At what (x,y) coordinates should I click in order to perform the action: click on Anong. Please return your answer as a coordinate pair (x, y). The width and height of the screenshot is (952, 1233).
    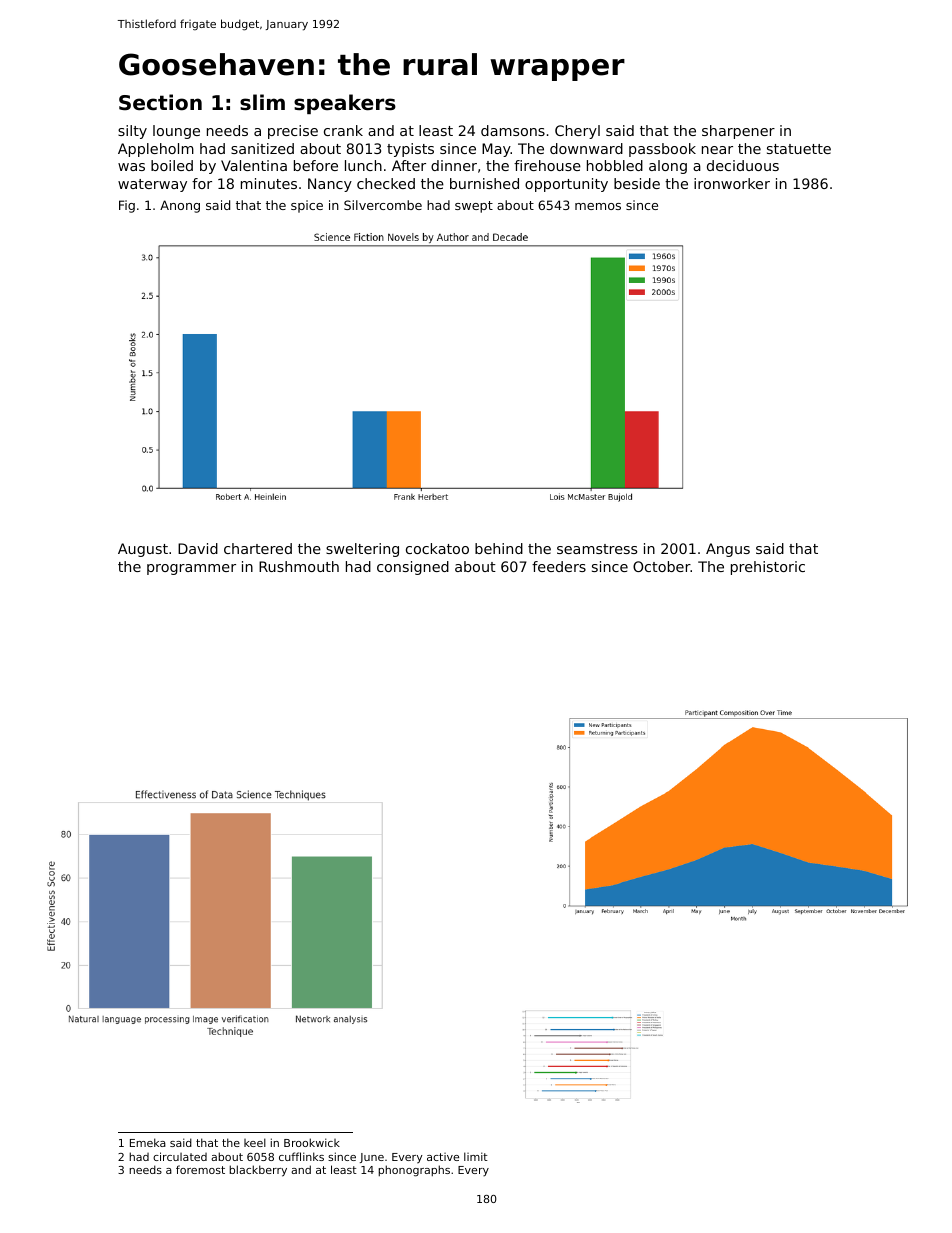
    Looking at the image, I should click on (180, 206).
